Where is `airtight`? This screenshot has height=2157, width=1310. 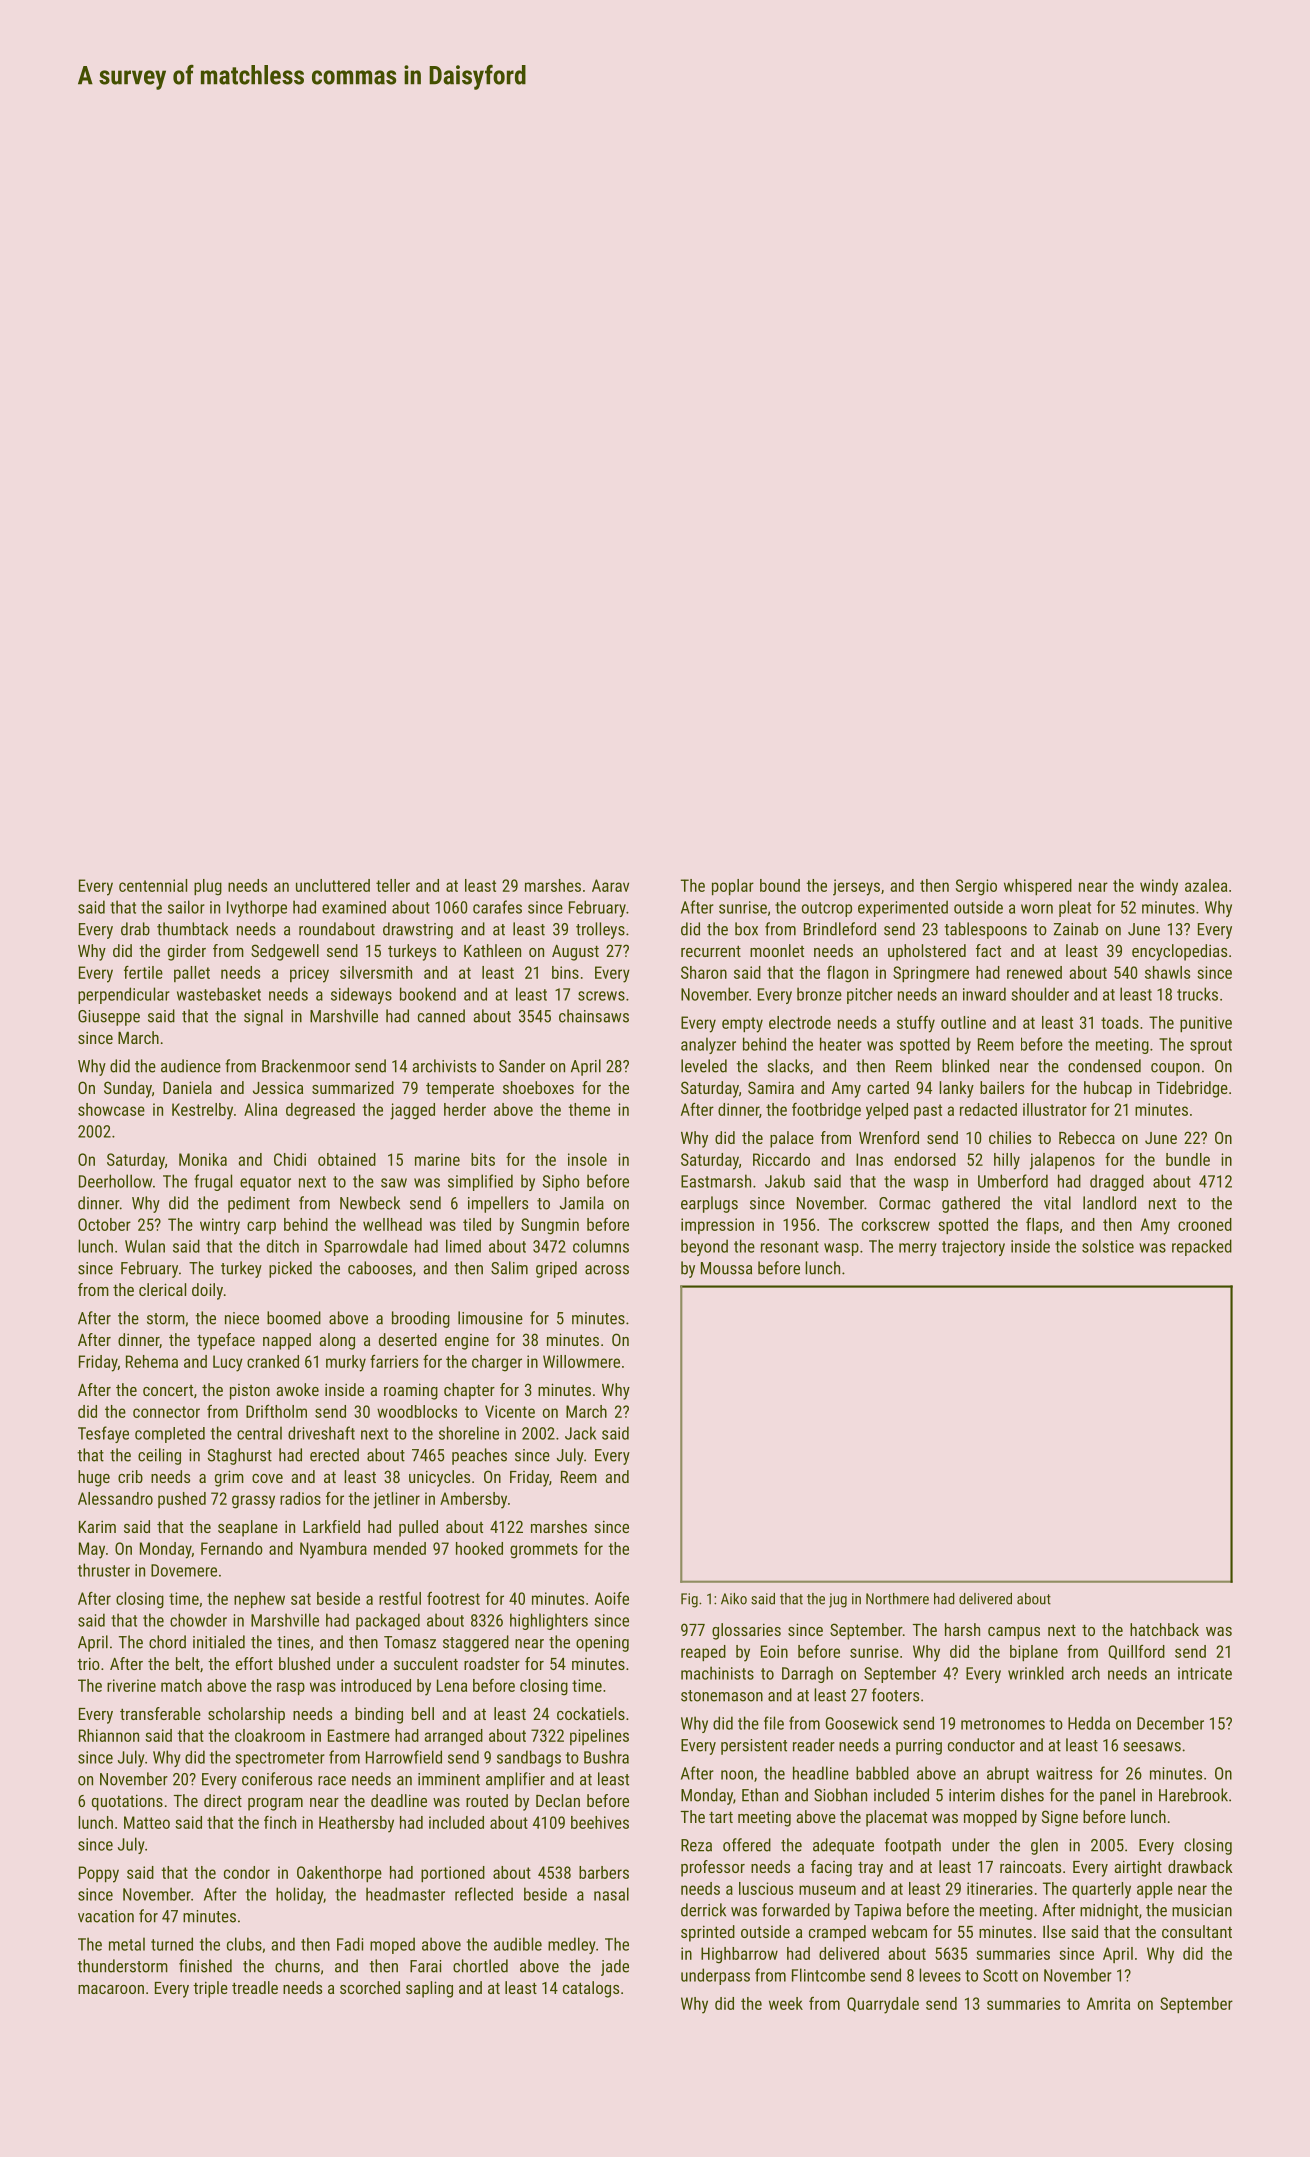 airtight is located at coordinates (1138, 1868).
